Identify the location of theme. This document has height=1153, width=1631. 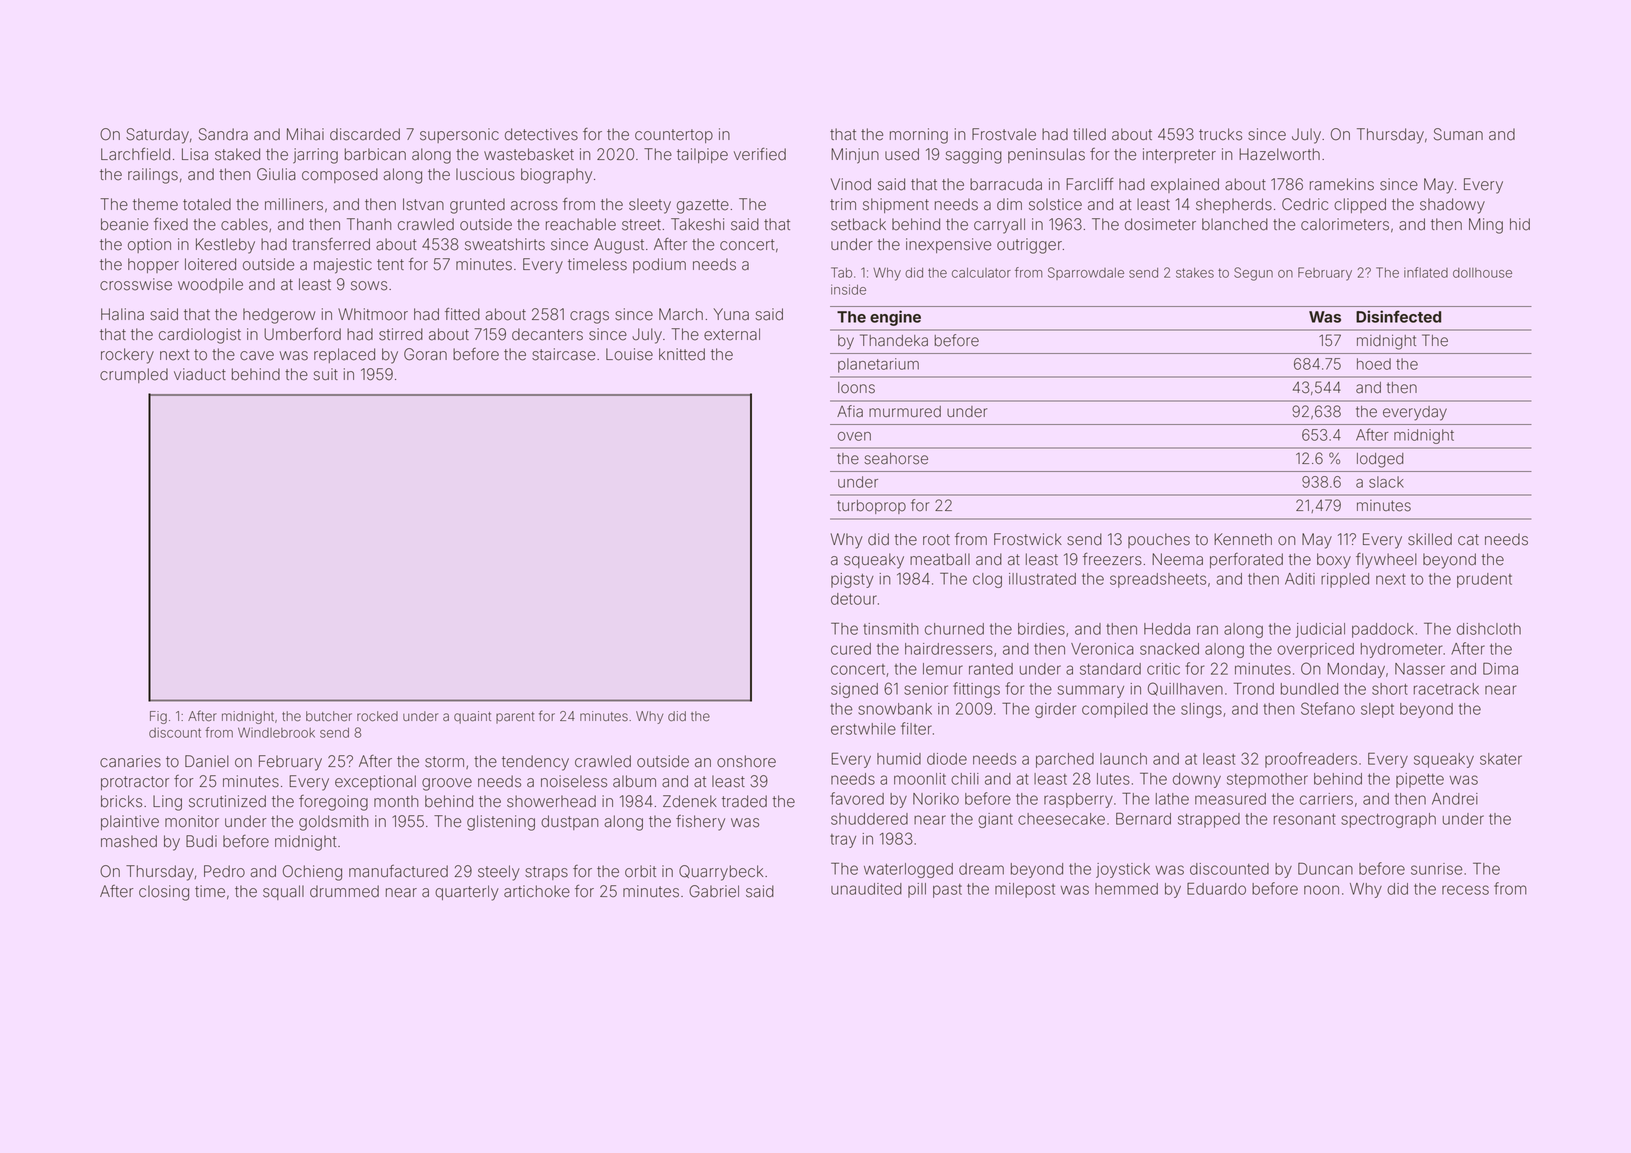
(155, 204).
